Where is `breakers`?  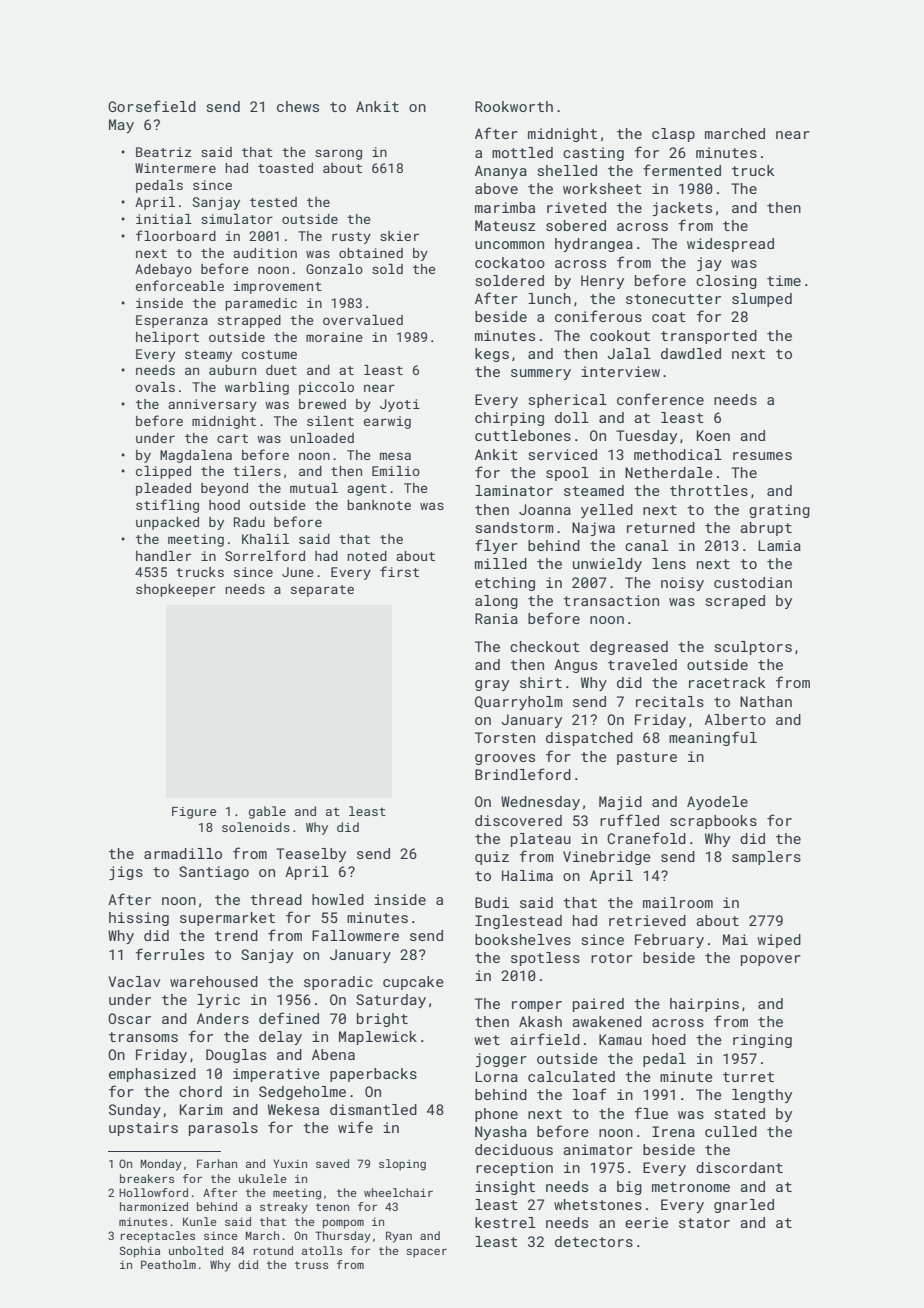
breakers is located at coordinates (147, 1178).
